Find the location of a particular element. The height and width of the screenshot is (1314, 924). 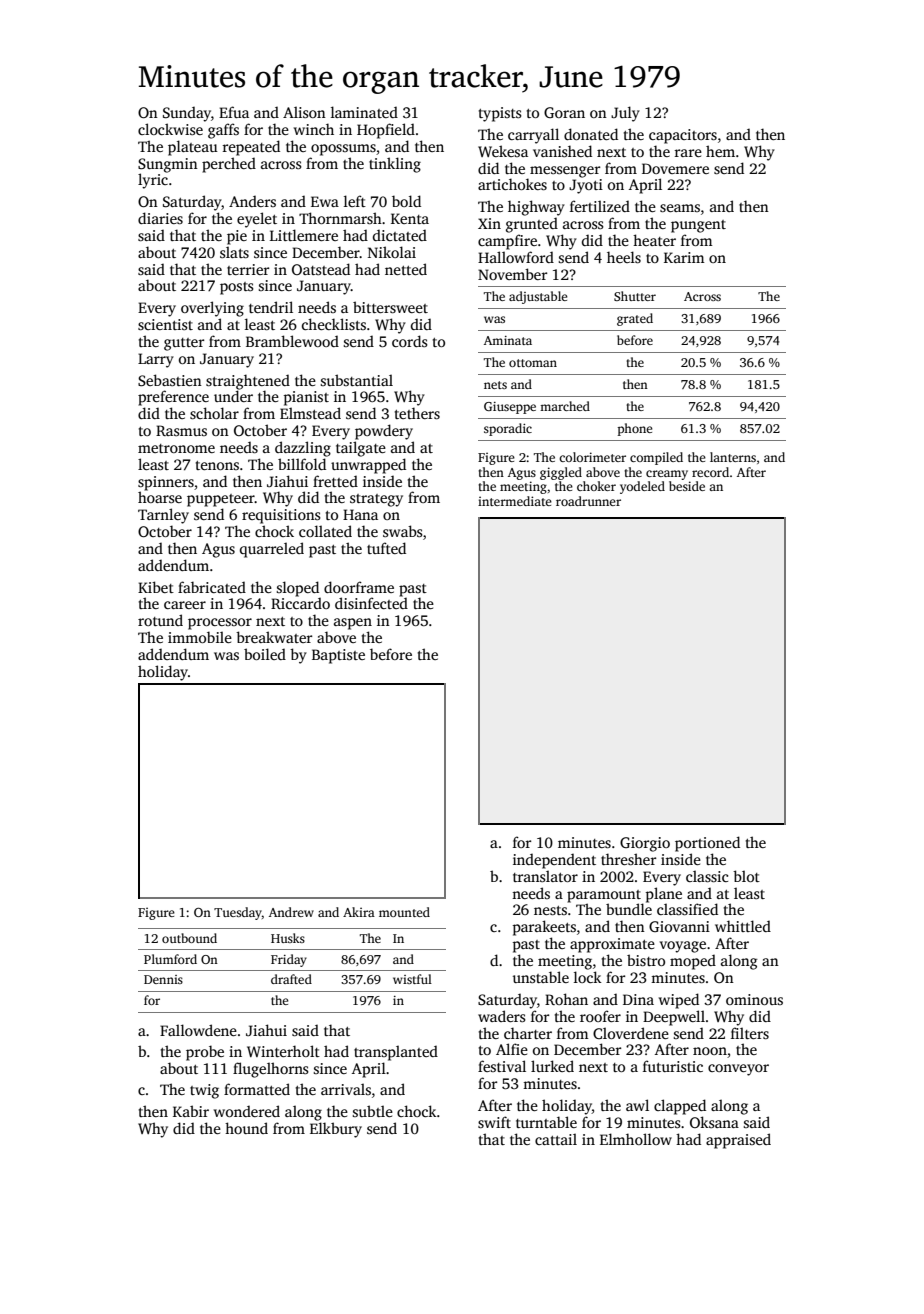

Akira is located at coordinates (359, 912).
